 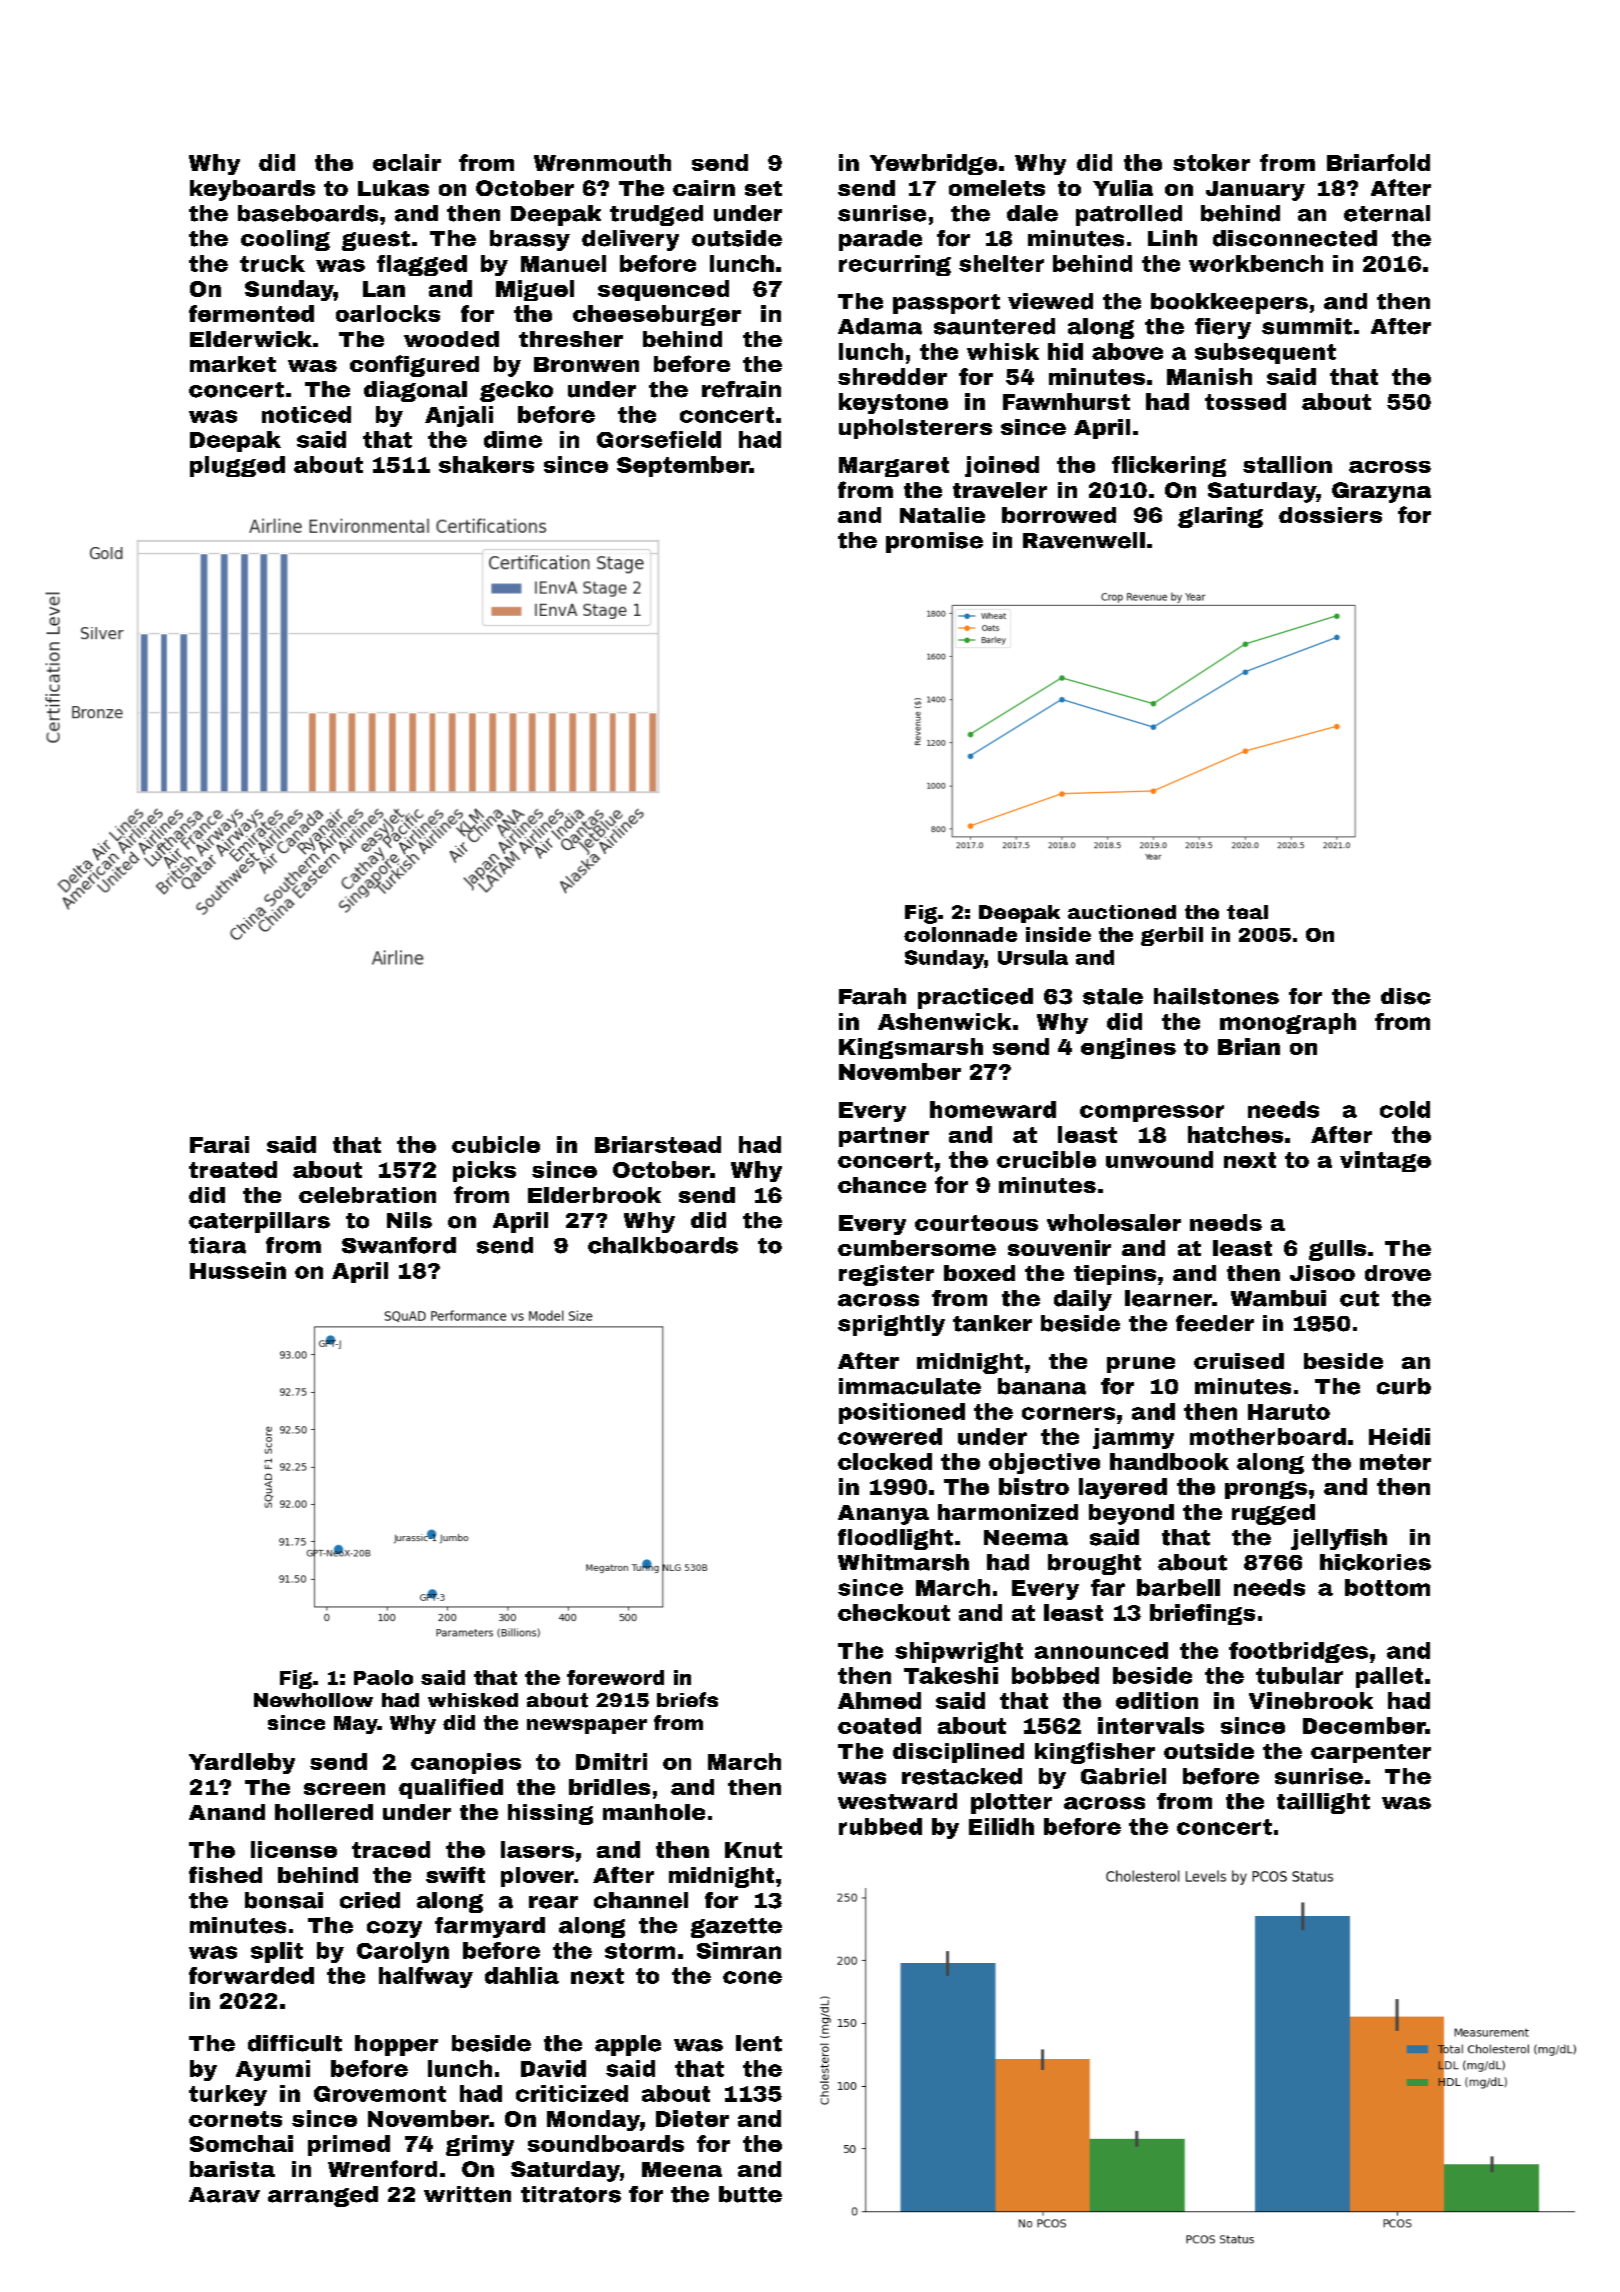 I want to click on promise, so click(x=934, y=542).
